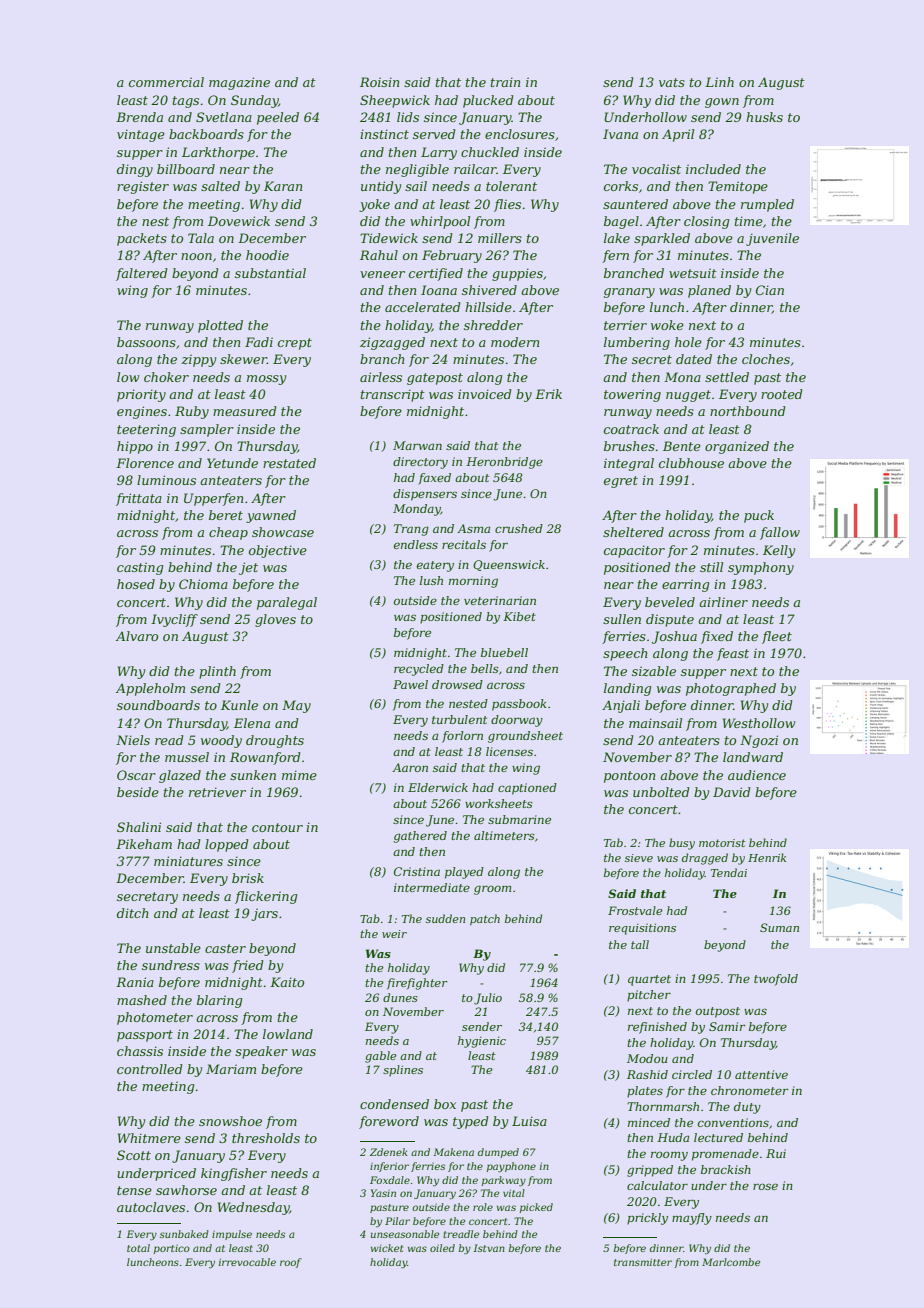 The height and width of the image is (1308, 924). I want to click on ditch, so click(133, 913).
